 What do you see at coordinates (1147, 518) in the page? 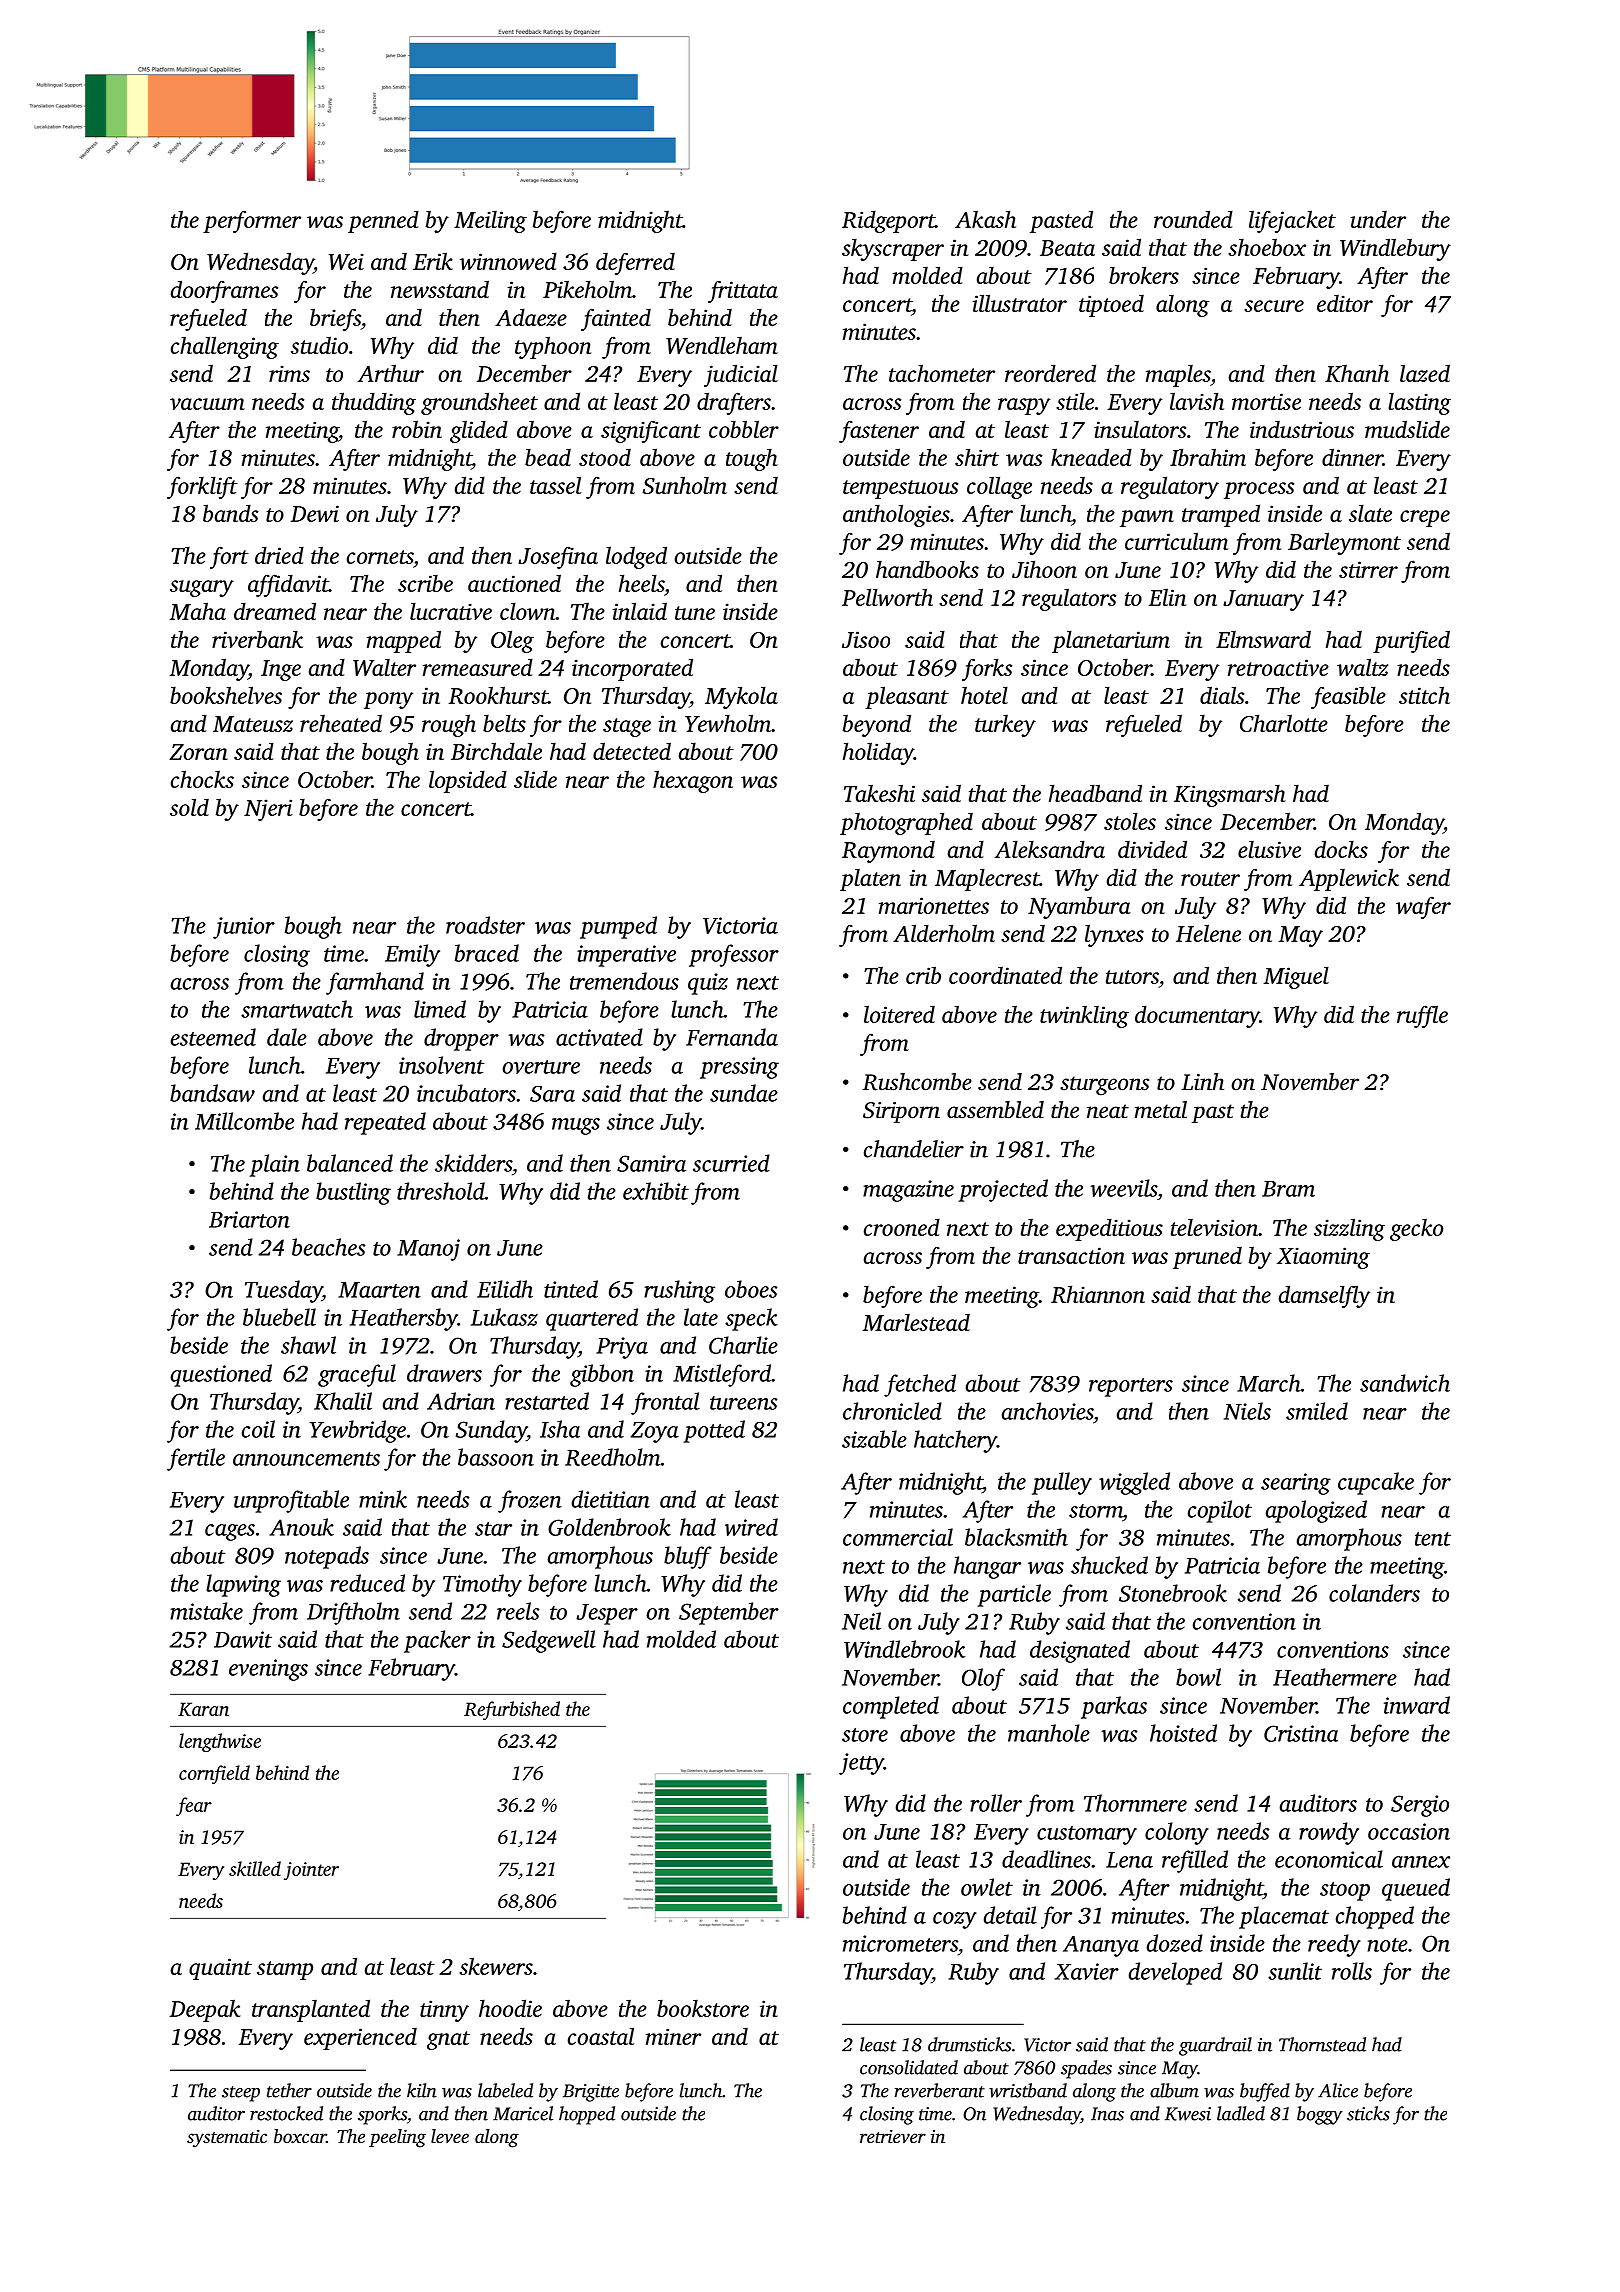
I see `pawn` at bounding box center [1147, 518].
